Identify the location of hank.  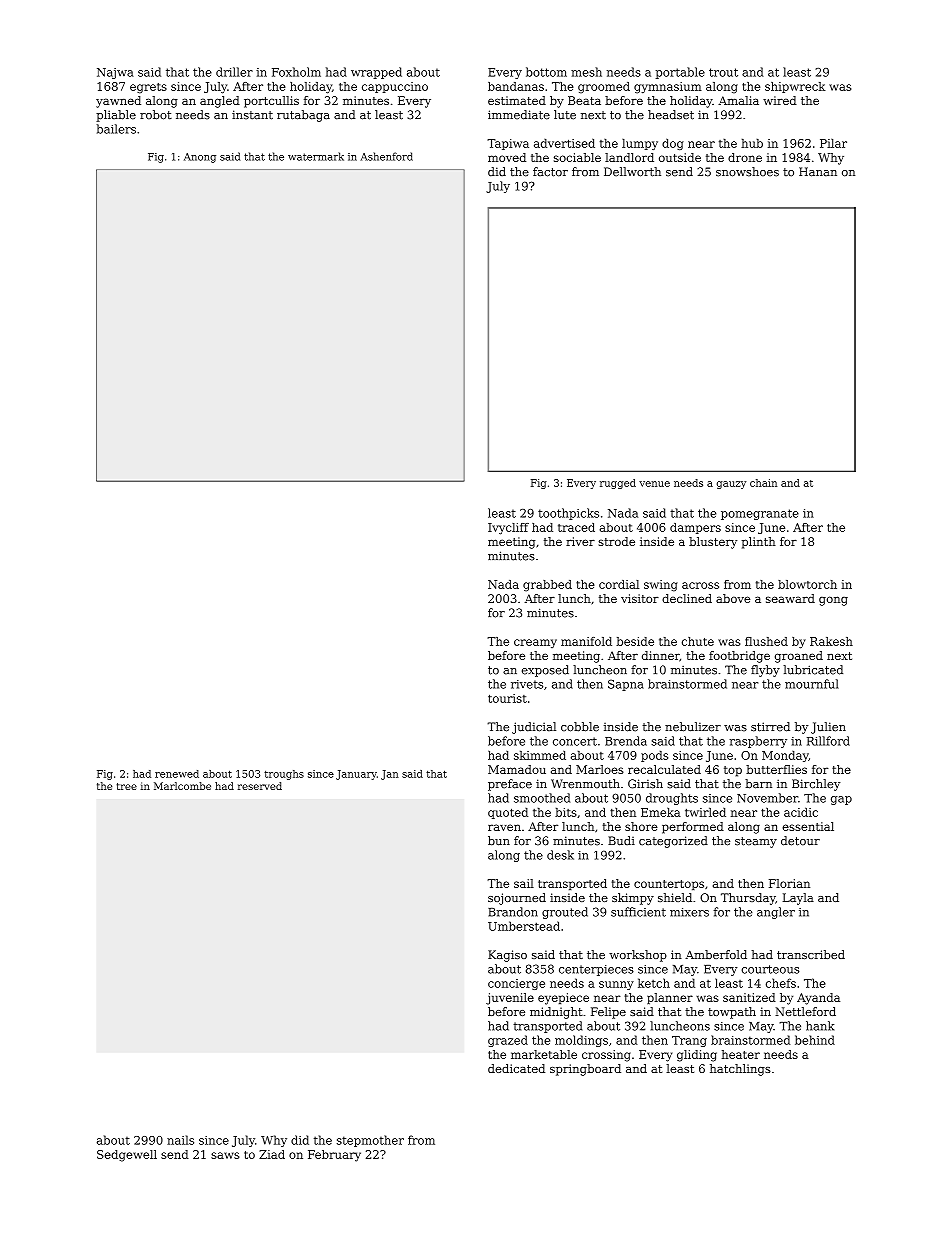
(820, 1026).
